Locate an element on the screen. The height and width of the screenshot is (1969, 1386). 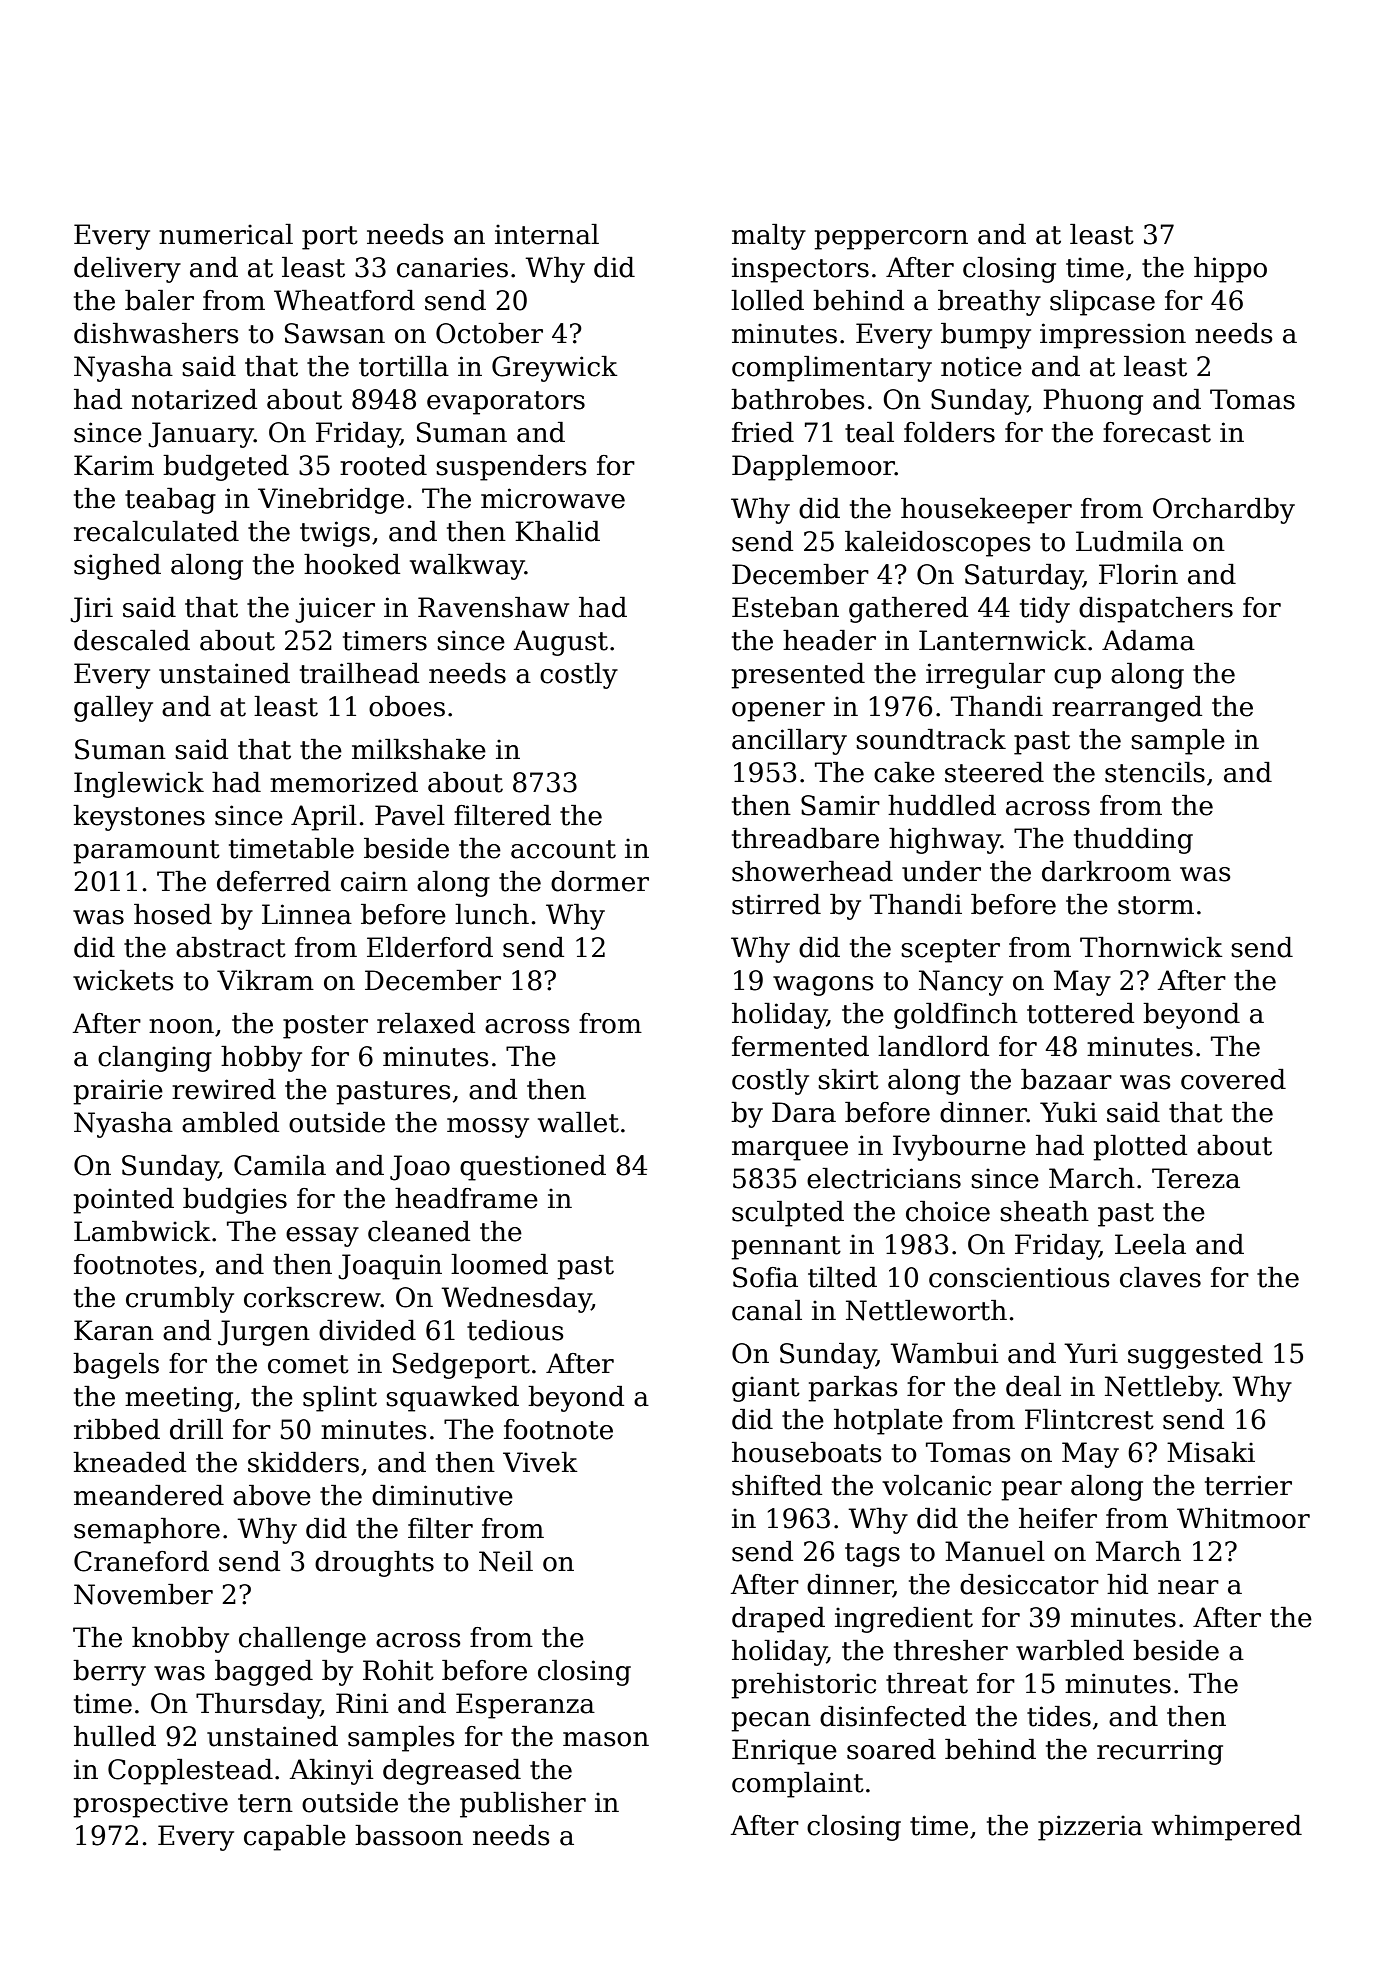
prospective is located at coordinates (150, 1805).
